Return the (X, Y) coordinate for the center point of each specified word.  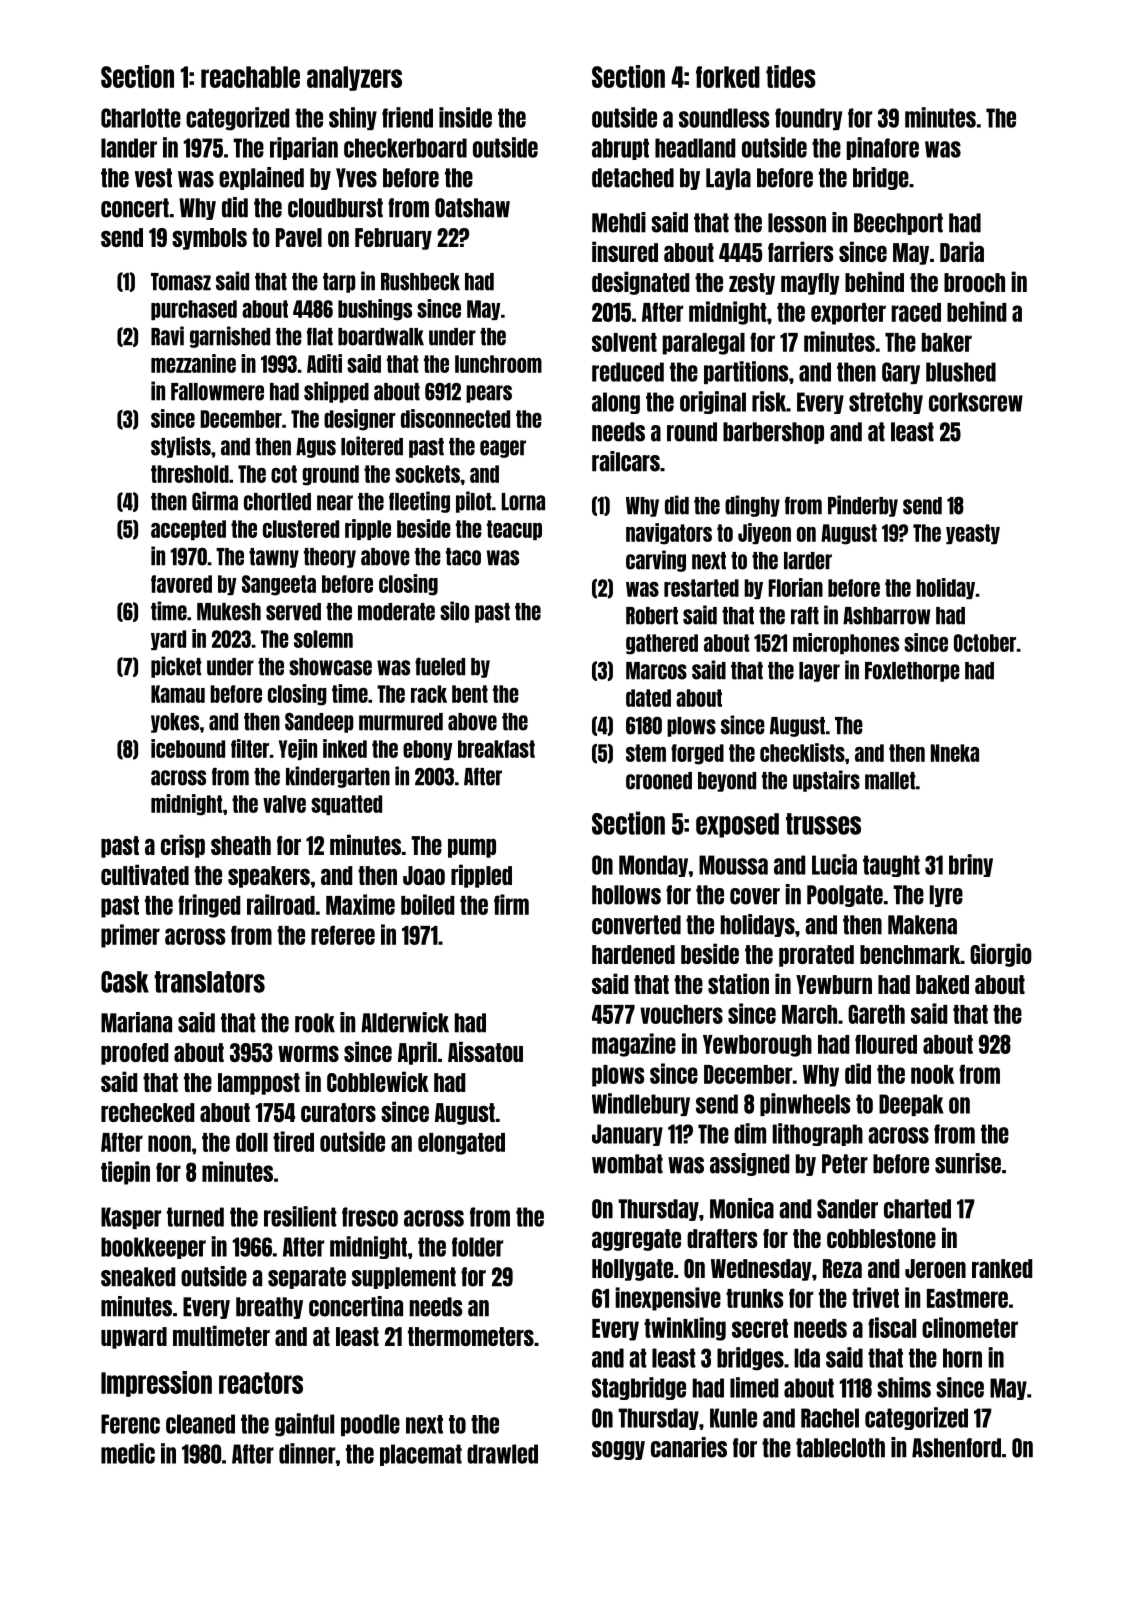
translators (209, 982)
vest (153, 178)
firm (511, 904)
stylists (181, 447)
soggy (618, 1450)
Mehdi (619, 222)
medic (128, 1453)
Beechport (898, 224)
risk (769, 401)
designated (640, 283)
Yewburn (834, 984)
